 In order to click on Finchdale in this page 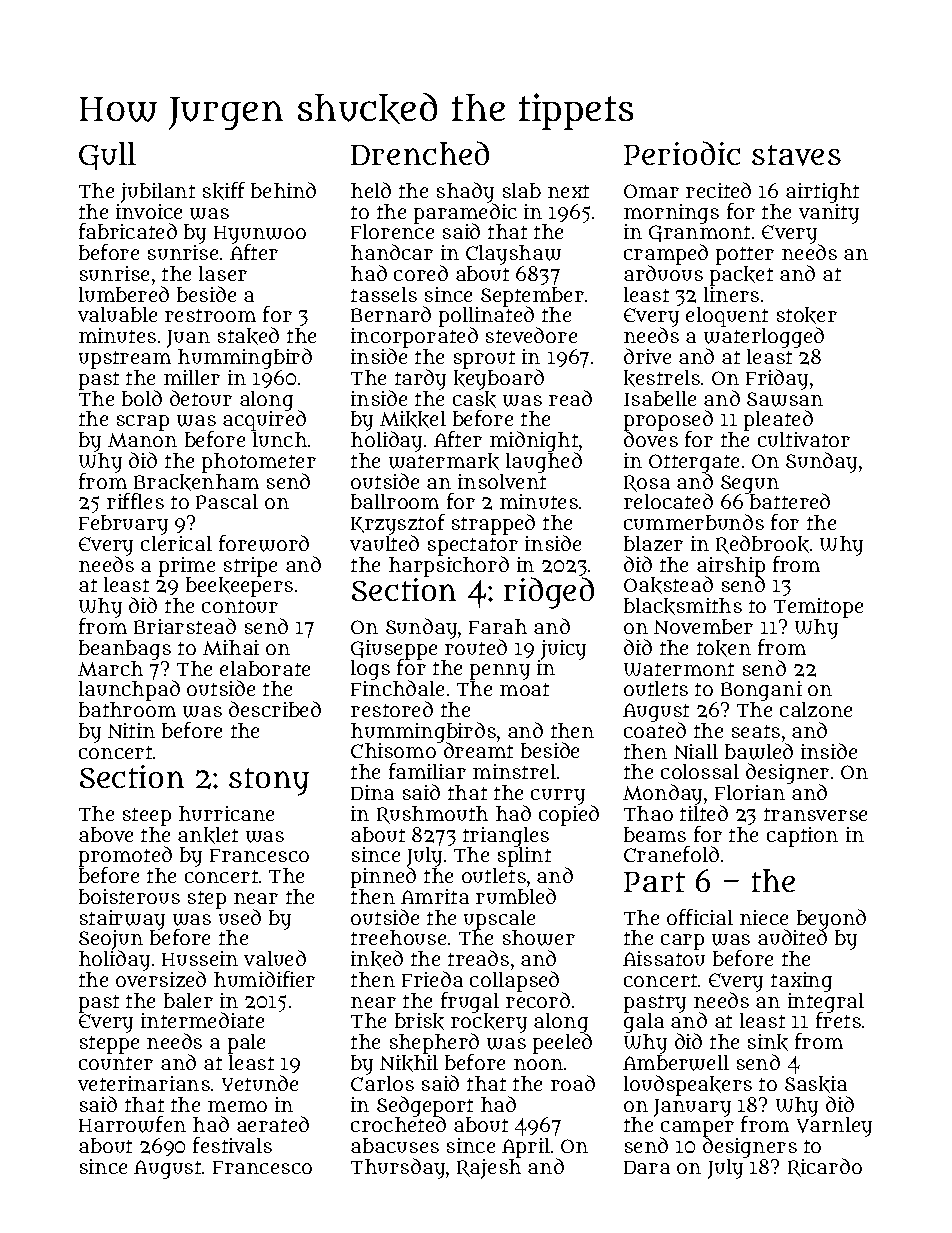, I will do `click(397, 688)`.
